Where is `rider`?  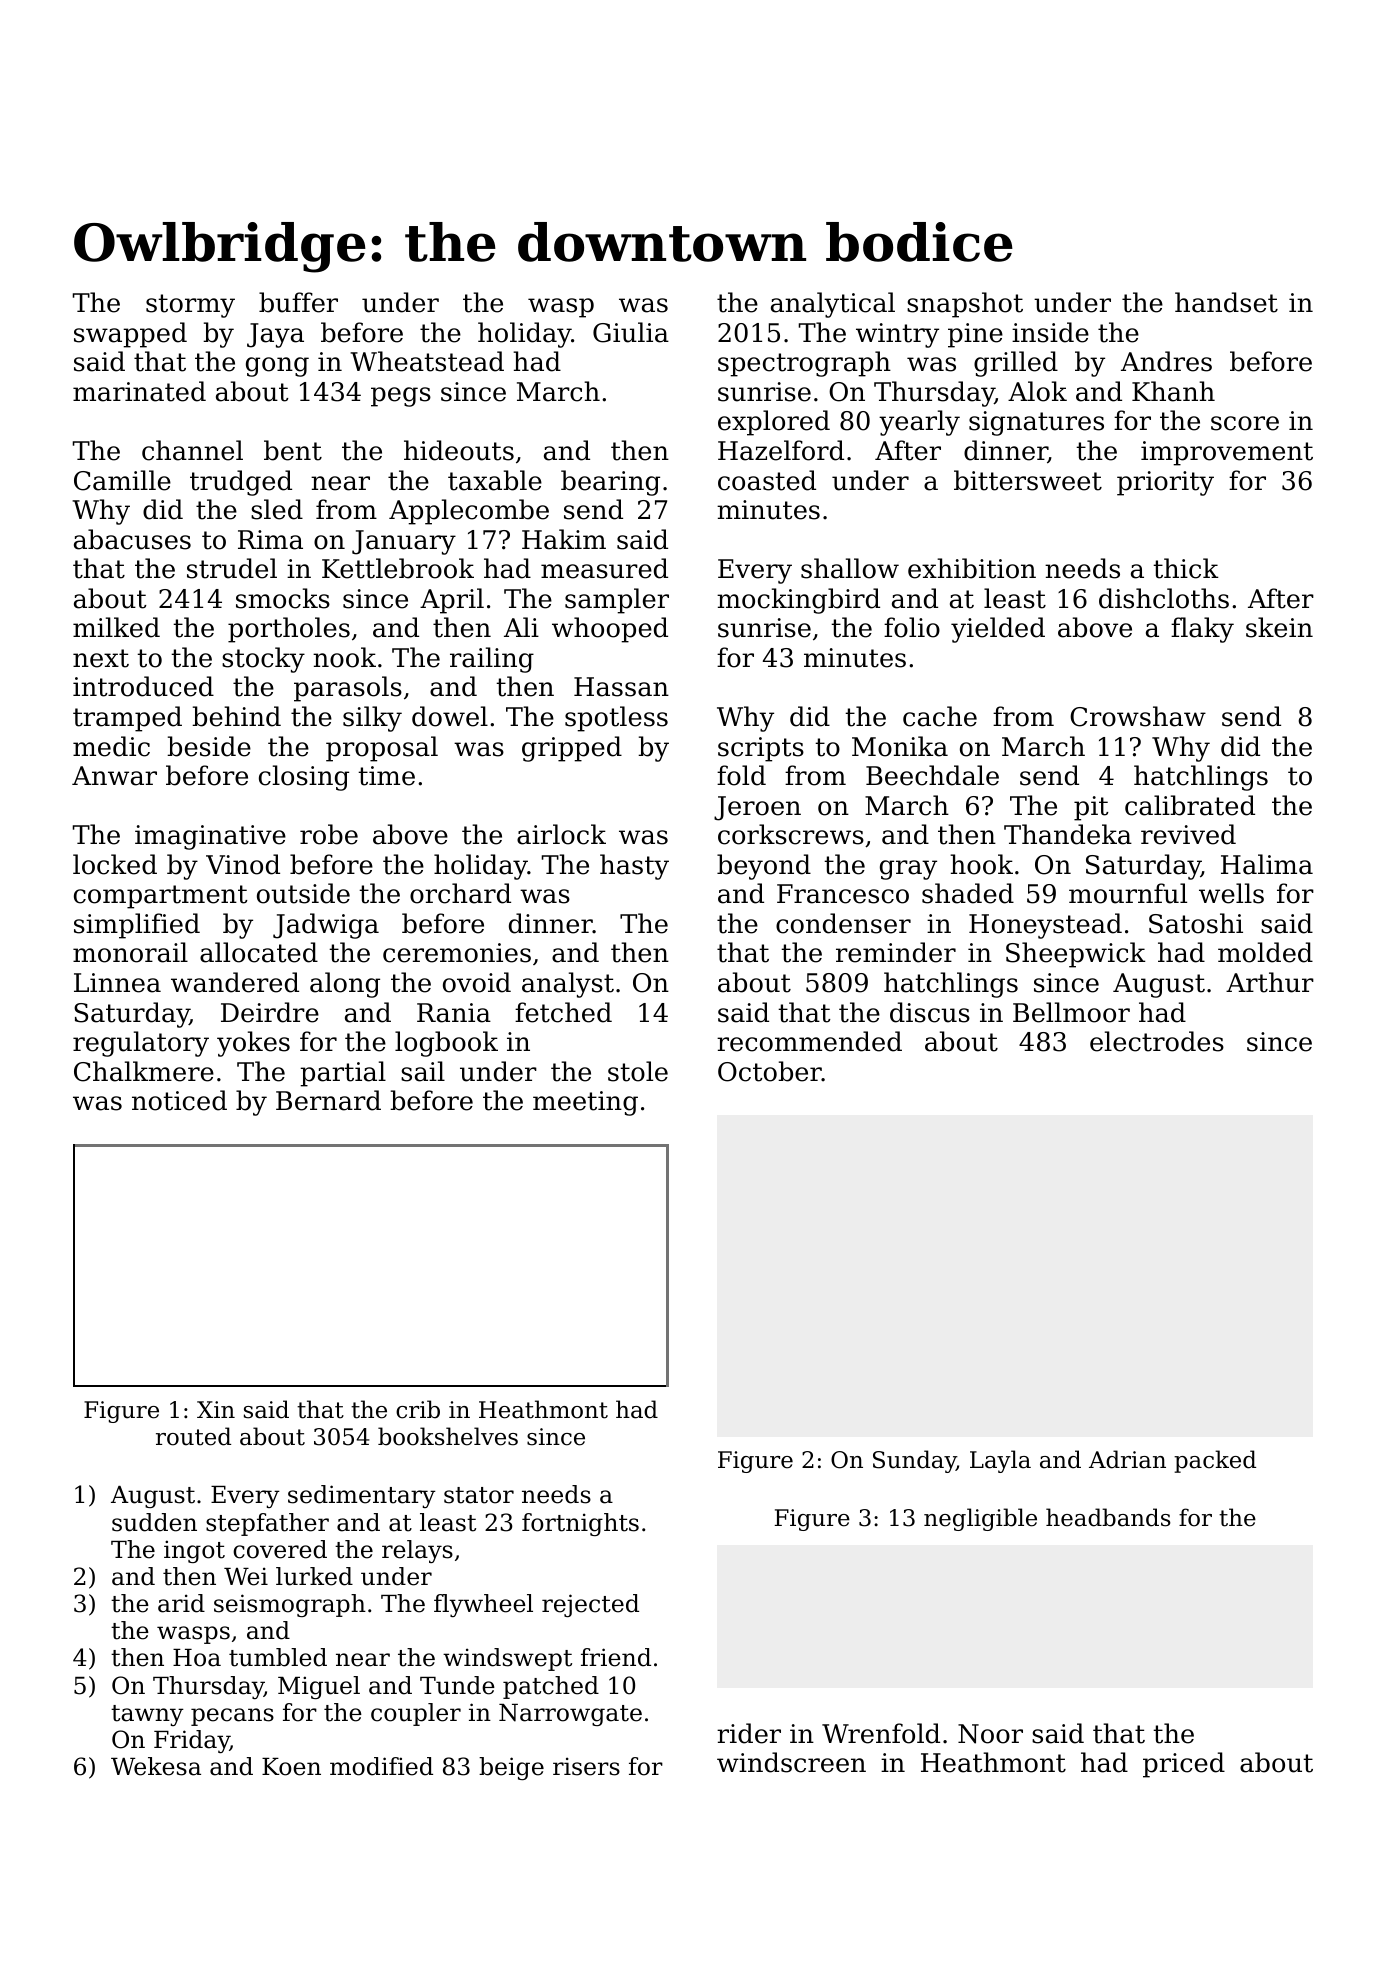 rider is located at coordinates (749, 1733).
